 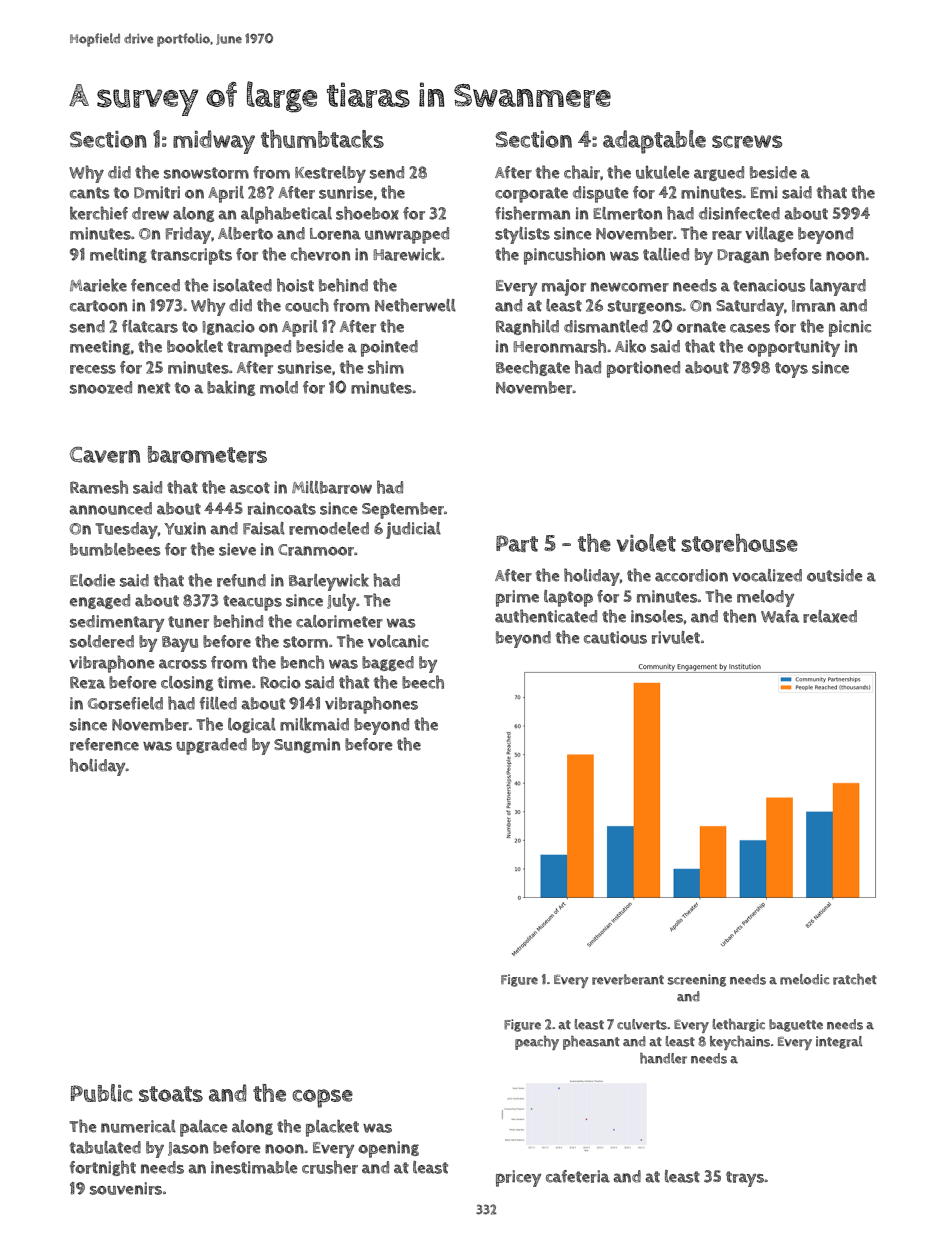 What do you see at coordinates (214, 142) in the image?
I see `midway` at bounding box center [214, 142].
